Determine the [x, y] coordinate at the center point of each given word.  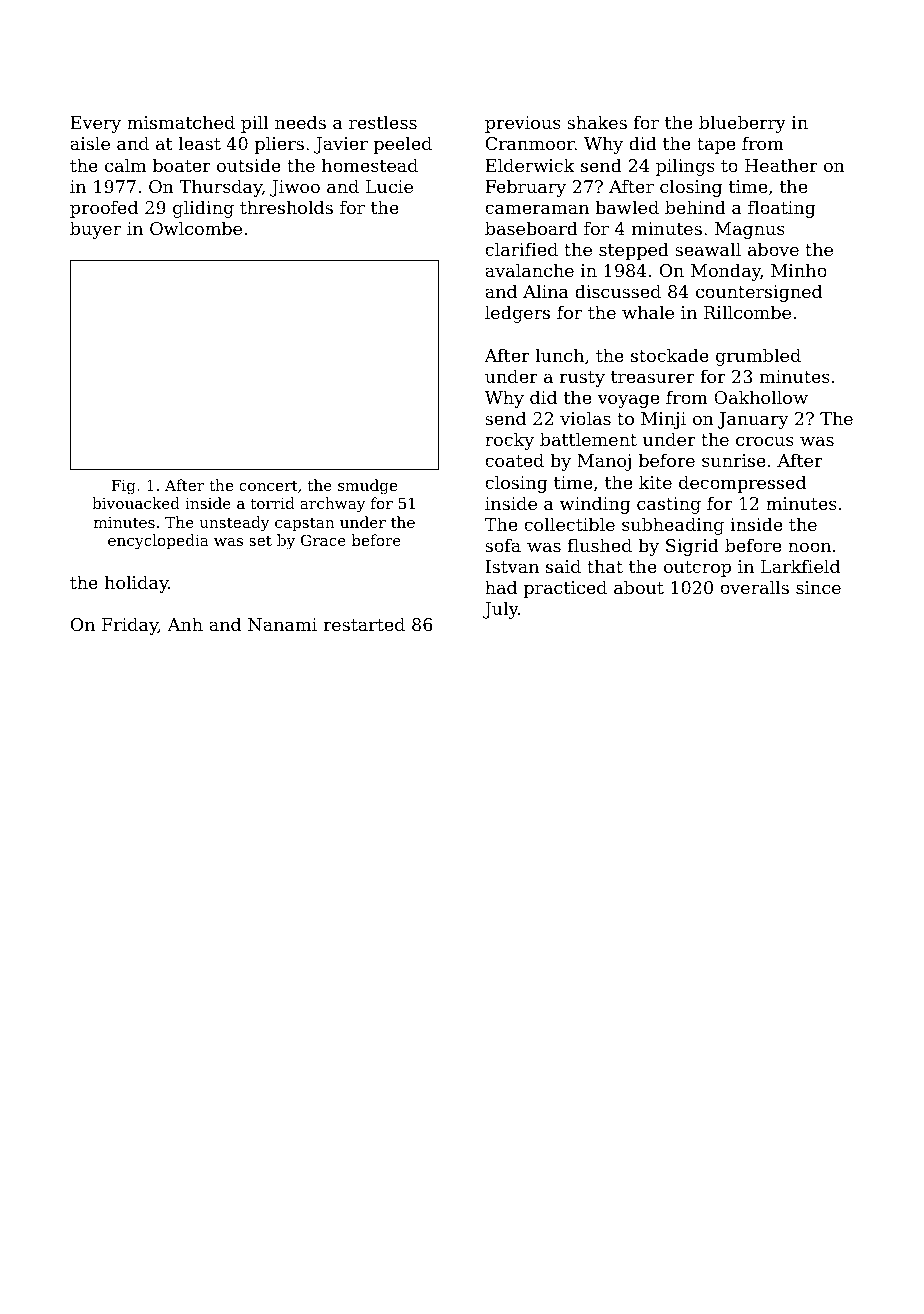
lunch [559, 355]
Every [96, 124]
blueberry [742, 124]
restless [383, 122]
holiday [136, 584]
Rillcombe [747, 312]
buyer [95, 230]
